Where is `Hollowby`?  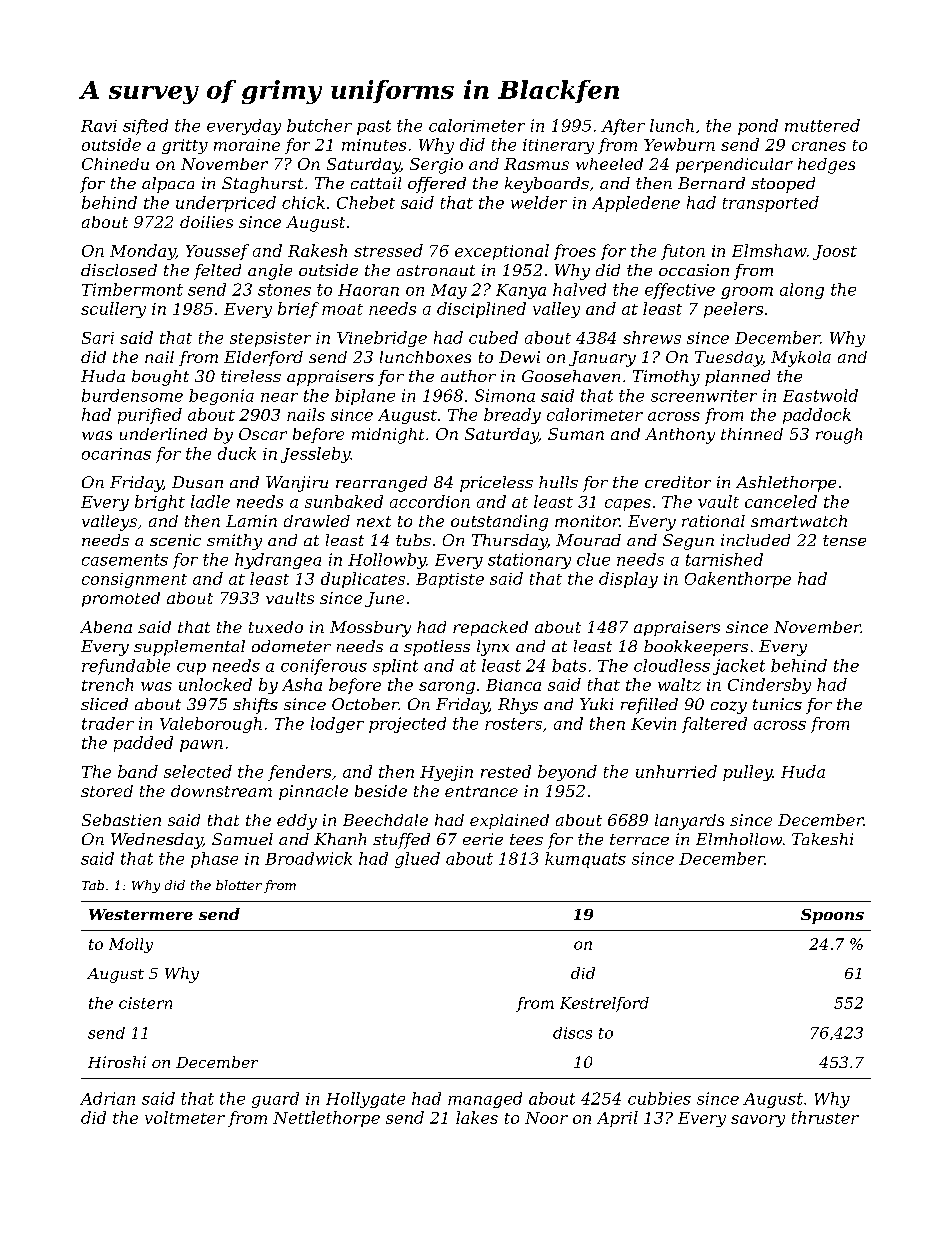 Hollowby is located at coordinates (387, 561).
